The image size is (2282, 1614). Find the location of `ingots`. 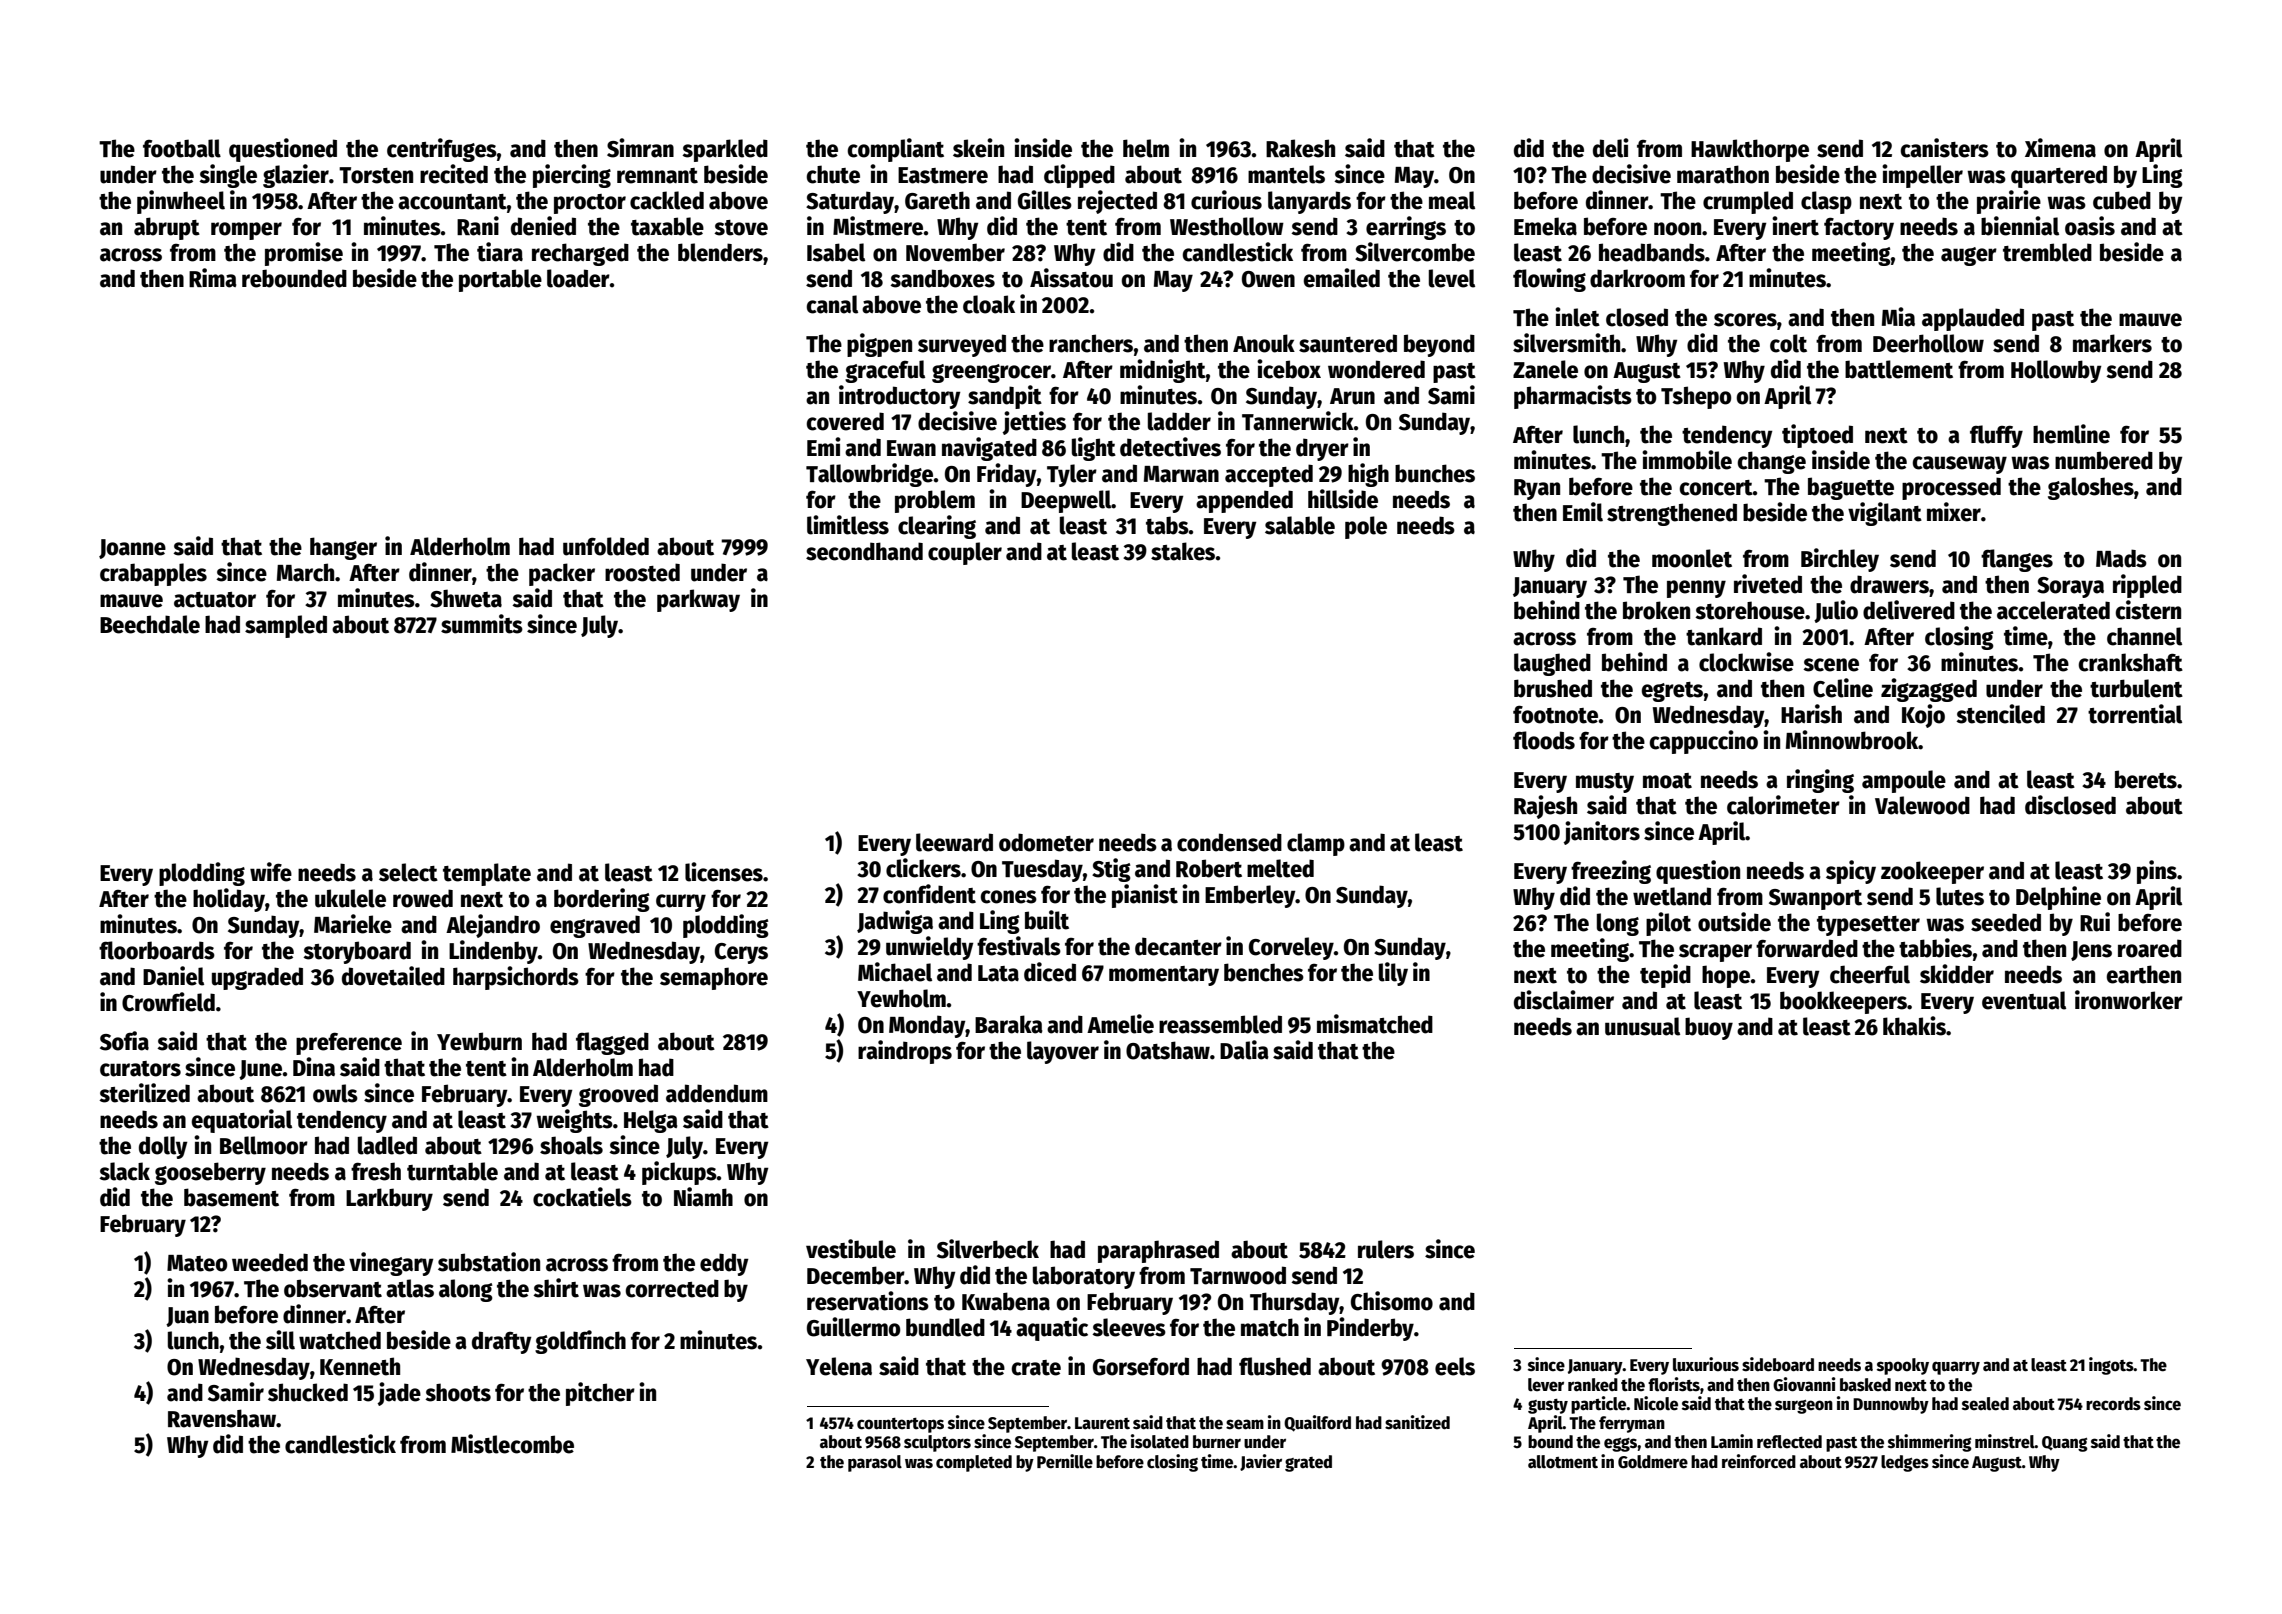

ingots is located at coordinates (2111, 1366).
